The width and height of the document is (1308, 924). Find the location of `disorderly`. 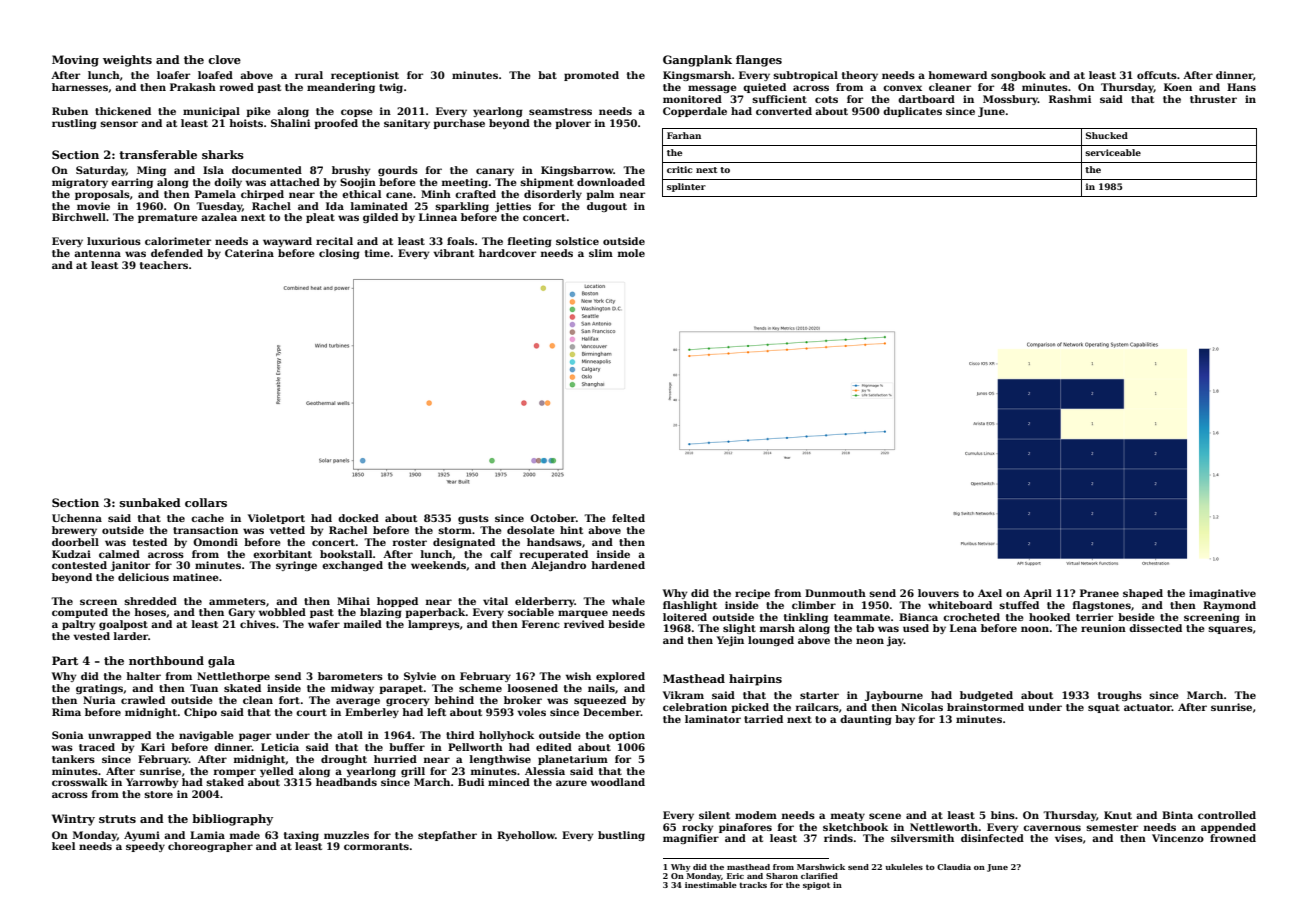

disorderly is located at coordinates (553, 195).
